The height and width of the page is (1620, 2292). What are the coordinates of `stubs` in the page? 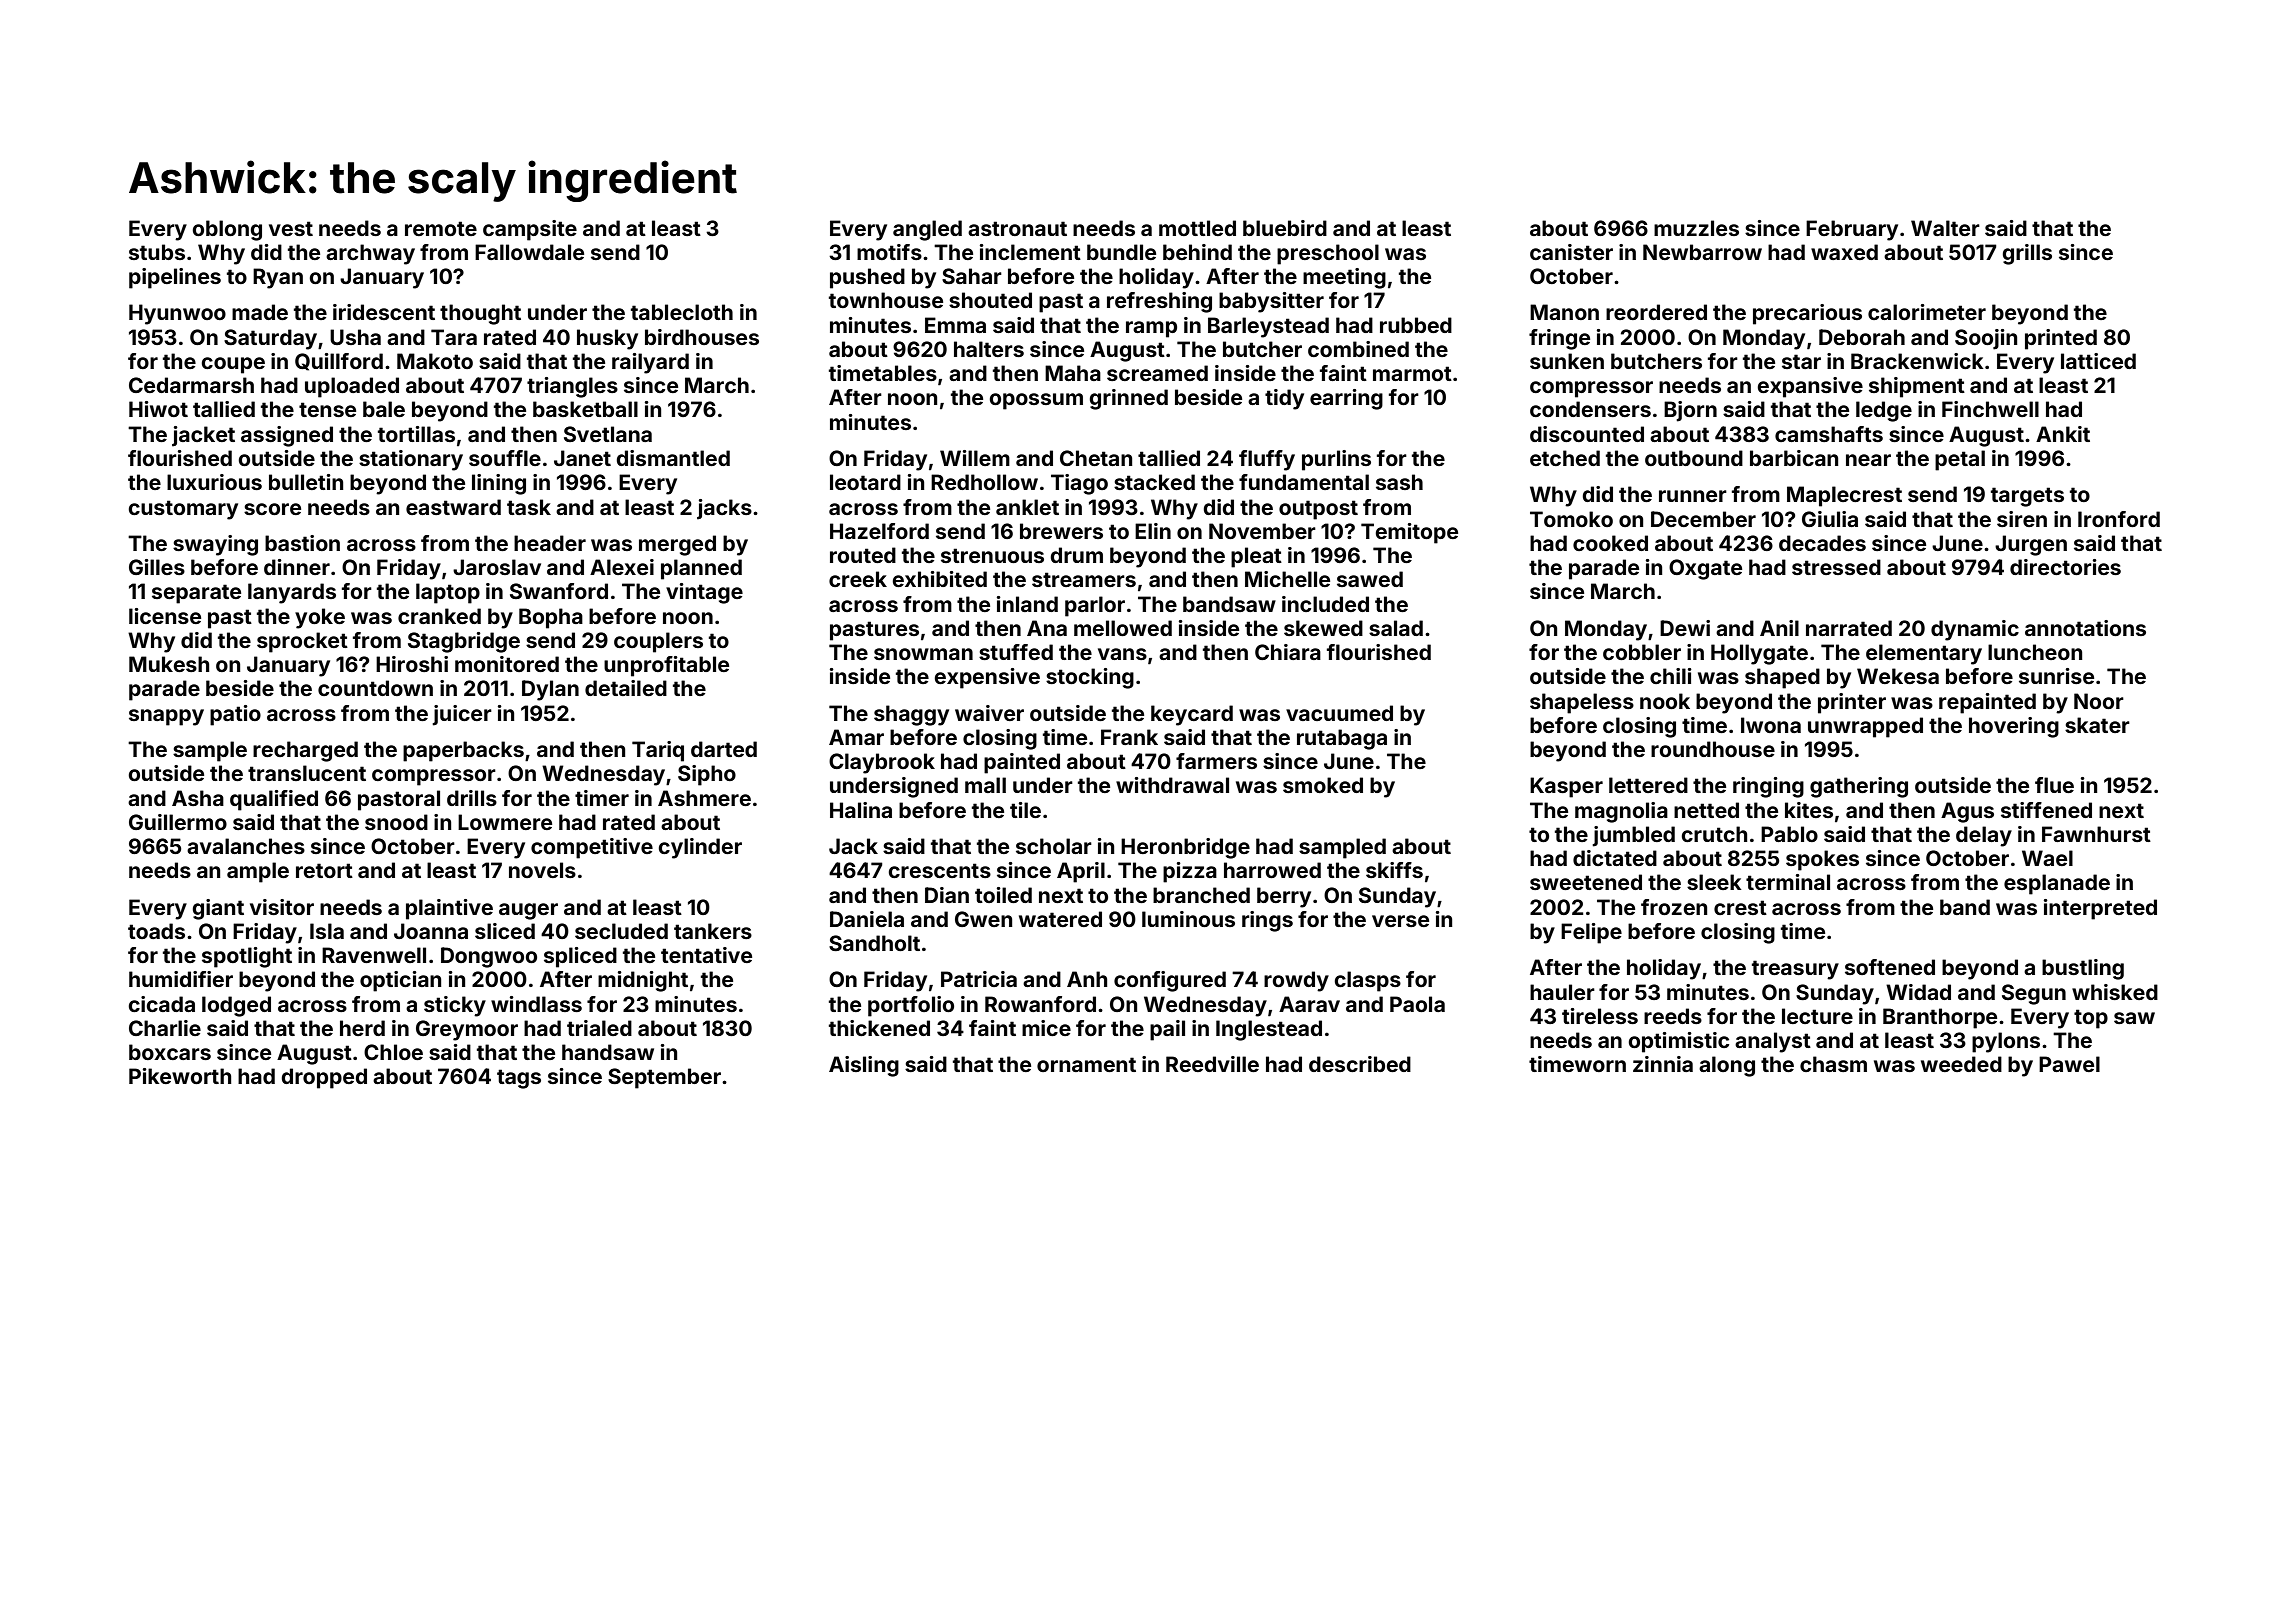 It's located at (157, 252).
